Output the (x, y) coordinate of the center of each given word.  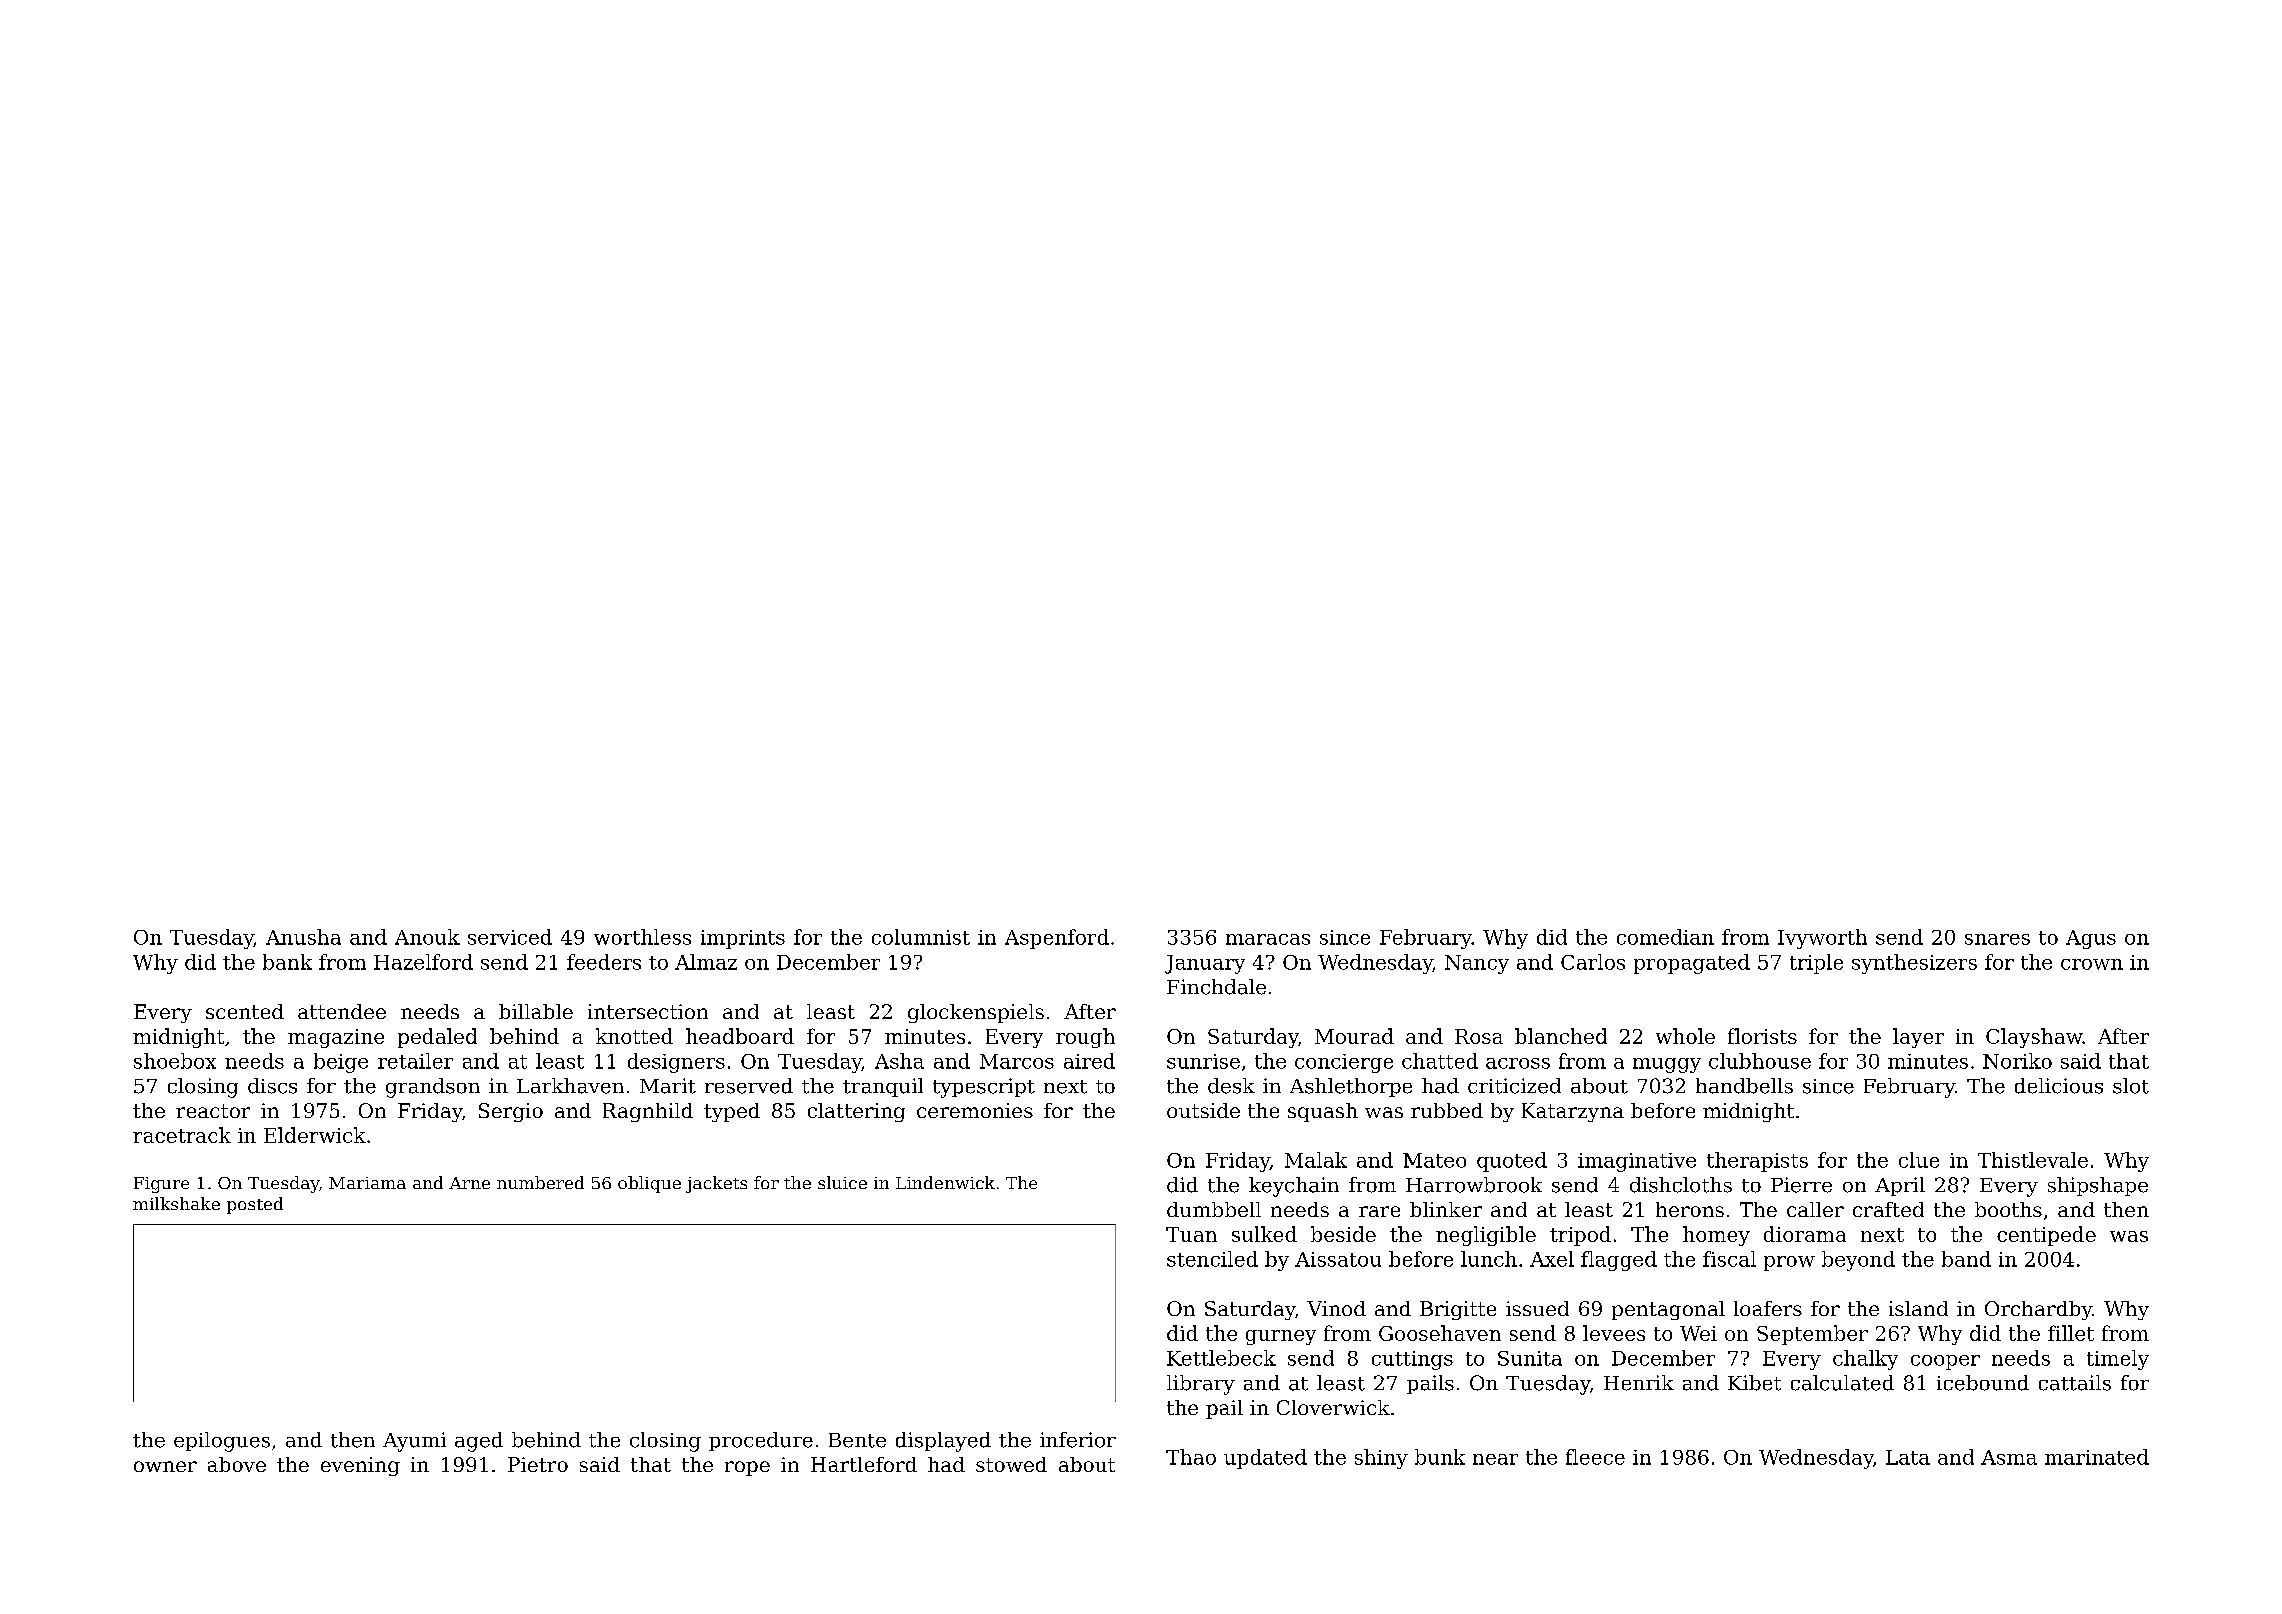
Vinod (1336, 1308)
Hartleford (864, 1464)
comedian (1665, 937)
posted (255, 1205)
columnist (921, 937)
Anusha (303, 937)
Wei (1698, 1333)
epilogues (222, 1442)
